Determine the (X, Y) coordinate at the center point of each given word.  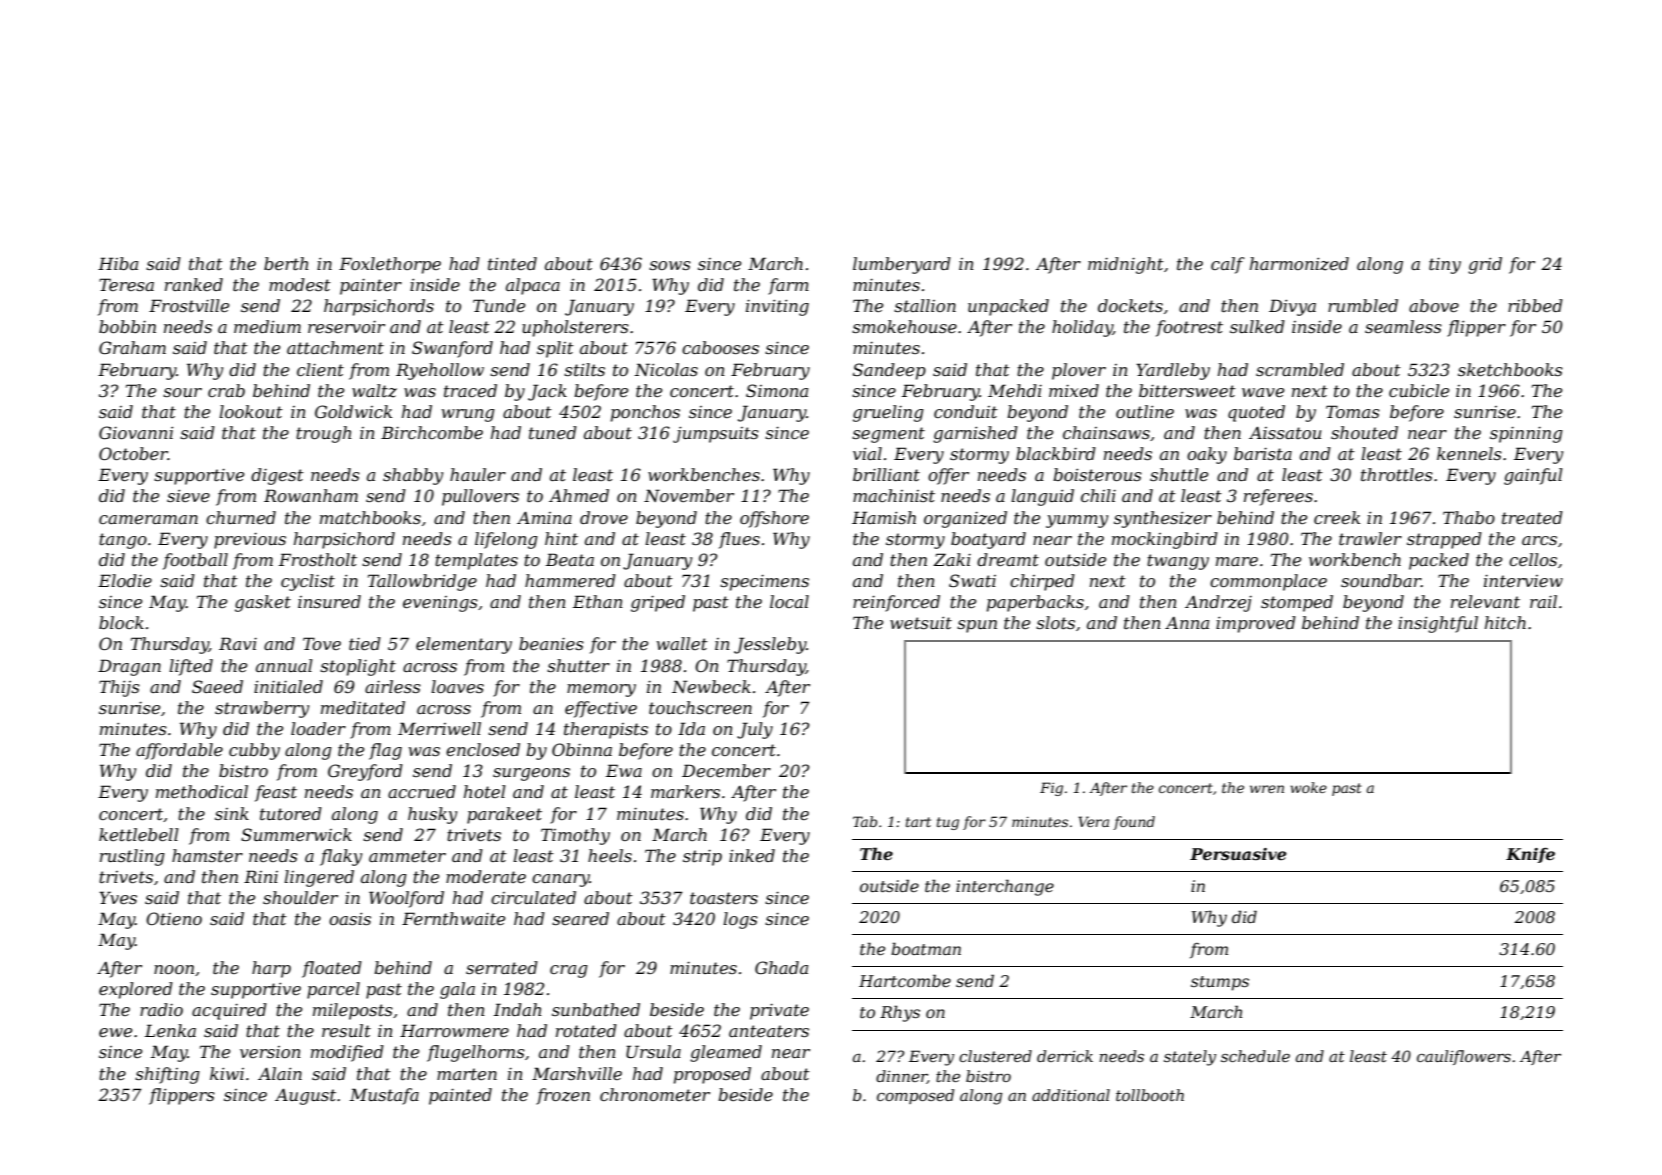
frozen (563, 1096)
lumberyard (902, 265)
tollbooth (1150, 1095)
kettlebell (139, 834)
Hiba (118, 263)
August (305, 1097)
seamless (1403, 326)
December (726, 770)
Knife (1530, 855)
